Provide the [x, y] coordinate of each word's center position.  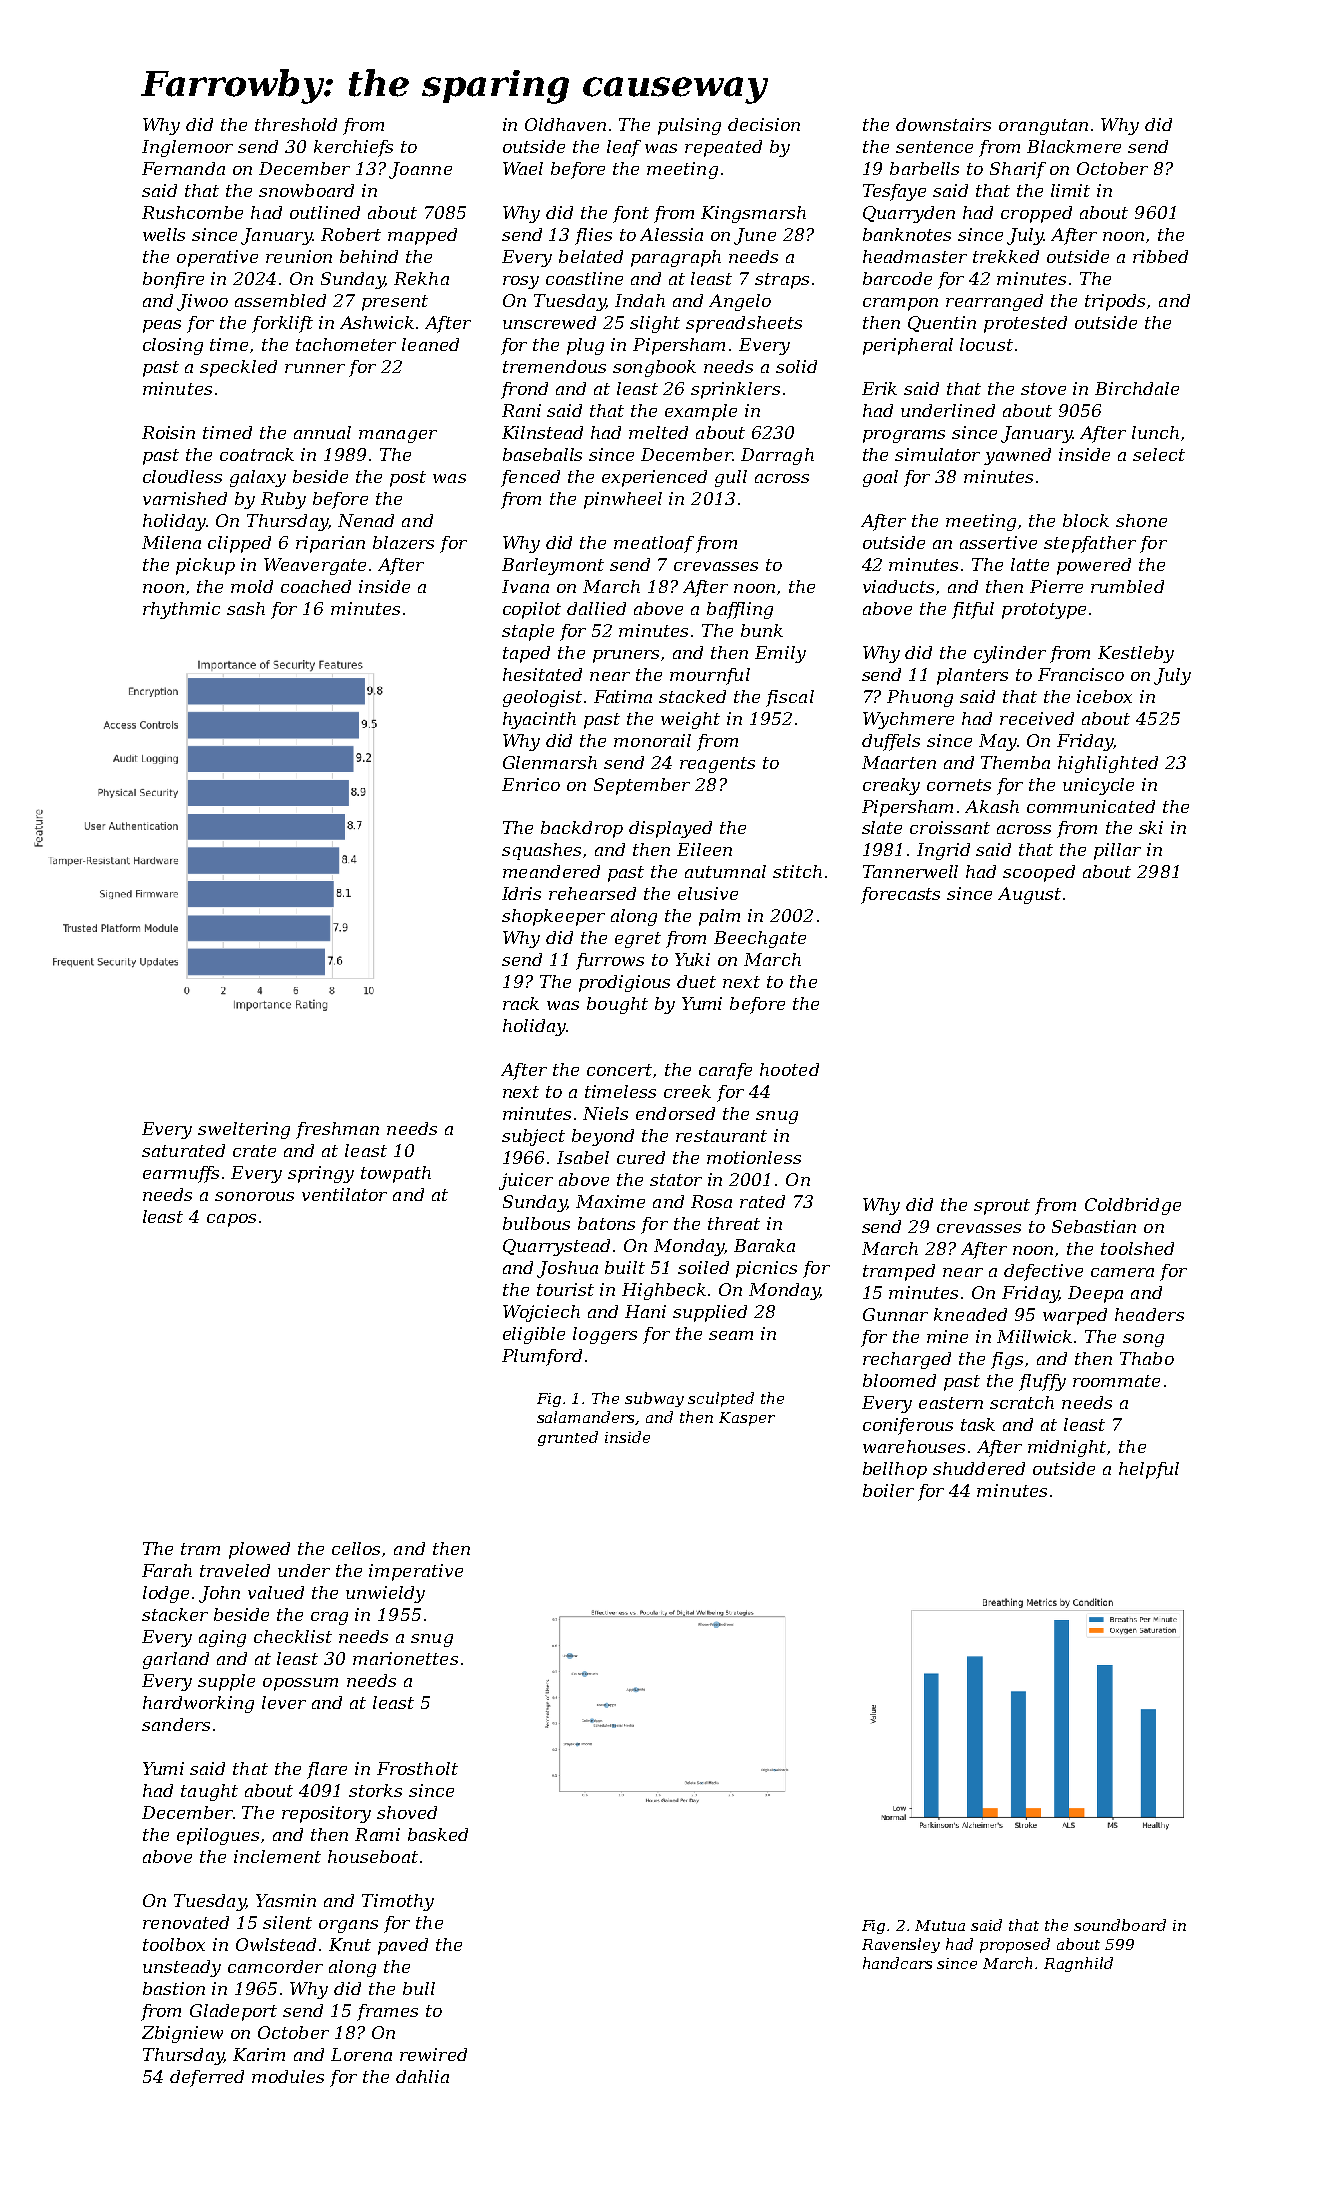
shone [1141, 520]
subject [533, 1137]
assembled [280, 300]
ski [1151, 827]
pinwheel [623, 500]
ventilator [344, 1194]
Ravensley [901, 1945]
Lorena [361, 2054]
